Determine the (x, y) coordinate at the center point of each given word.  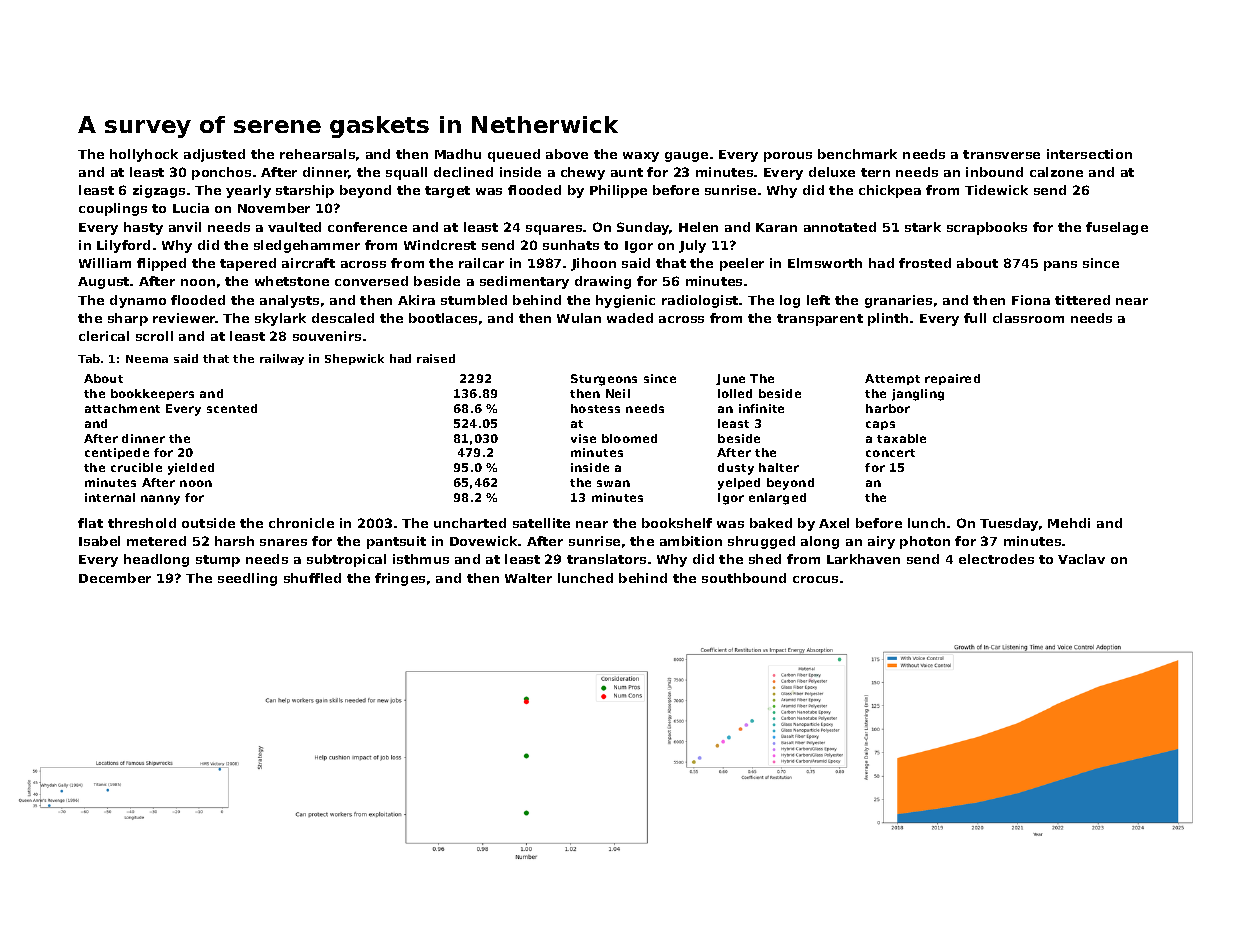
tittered (1082, 300)
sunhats (571, 245)
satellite (541, 523)
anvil (185, 227)
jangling (918, 395)
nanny (160, 500)
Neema (147, 359)
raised (436, 358)
